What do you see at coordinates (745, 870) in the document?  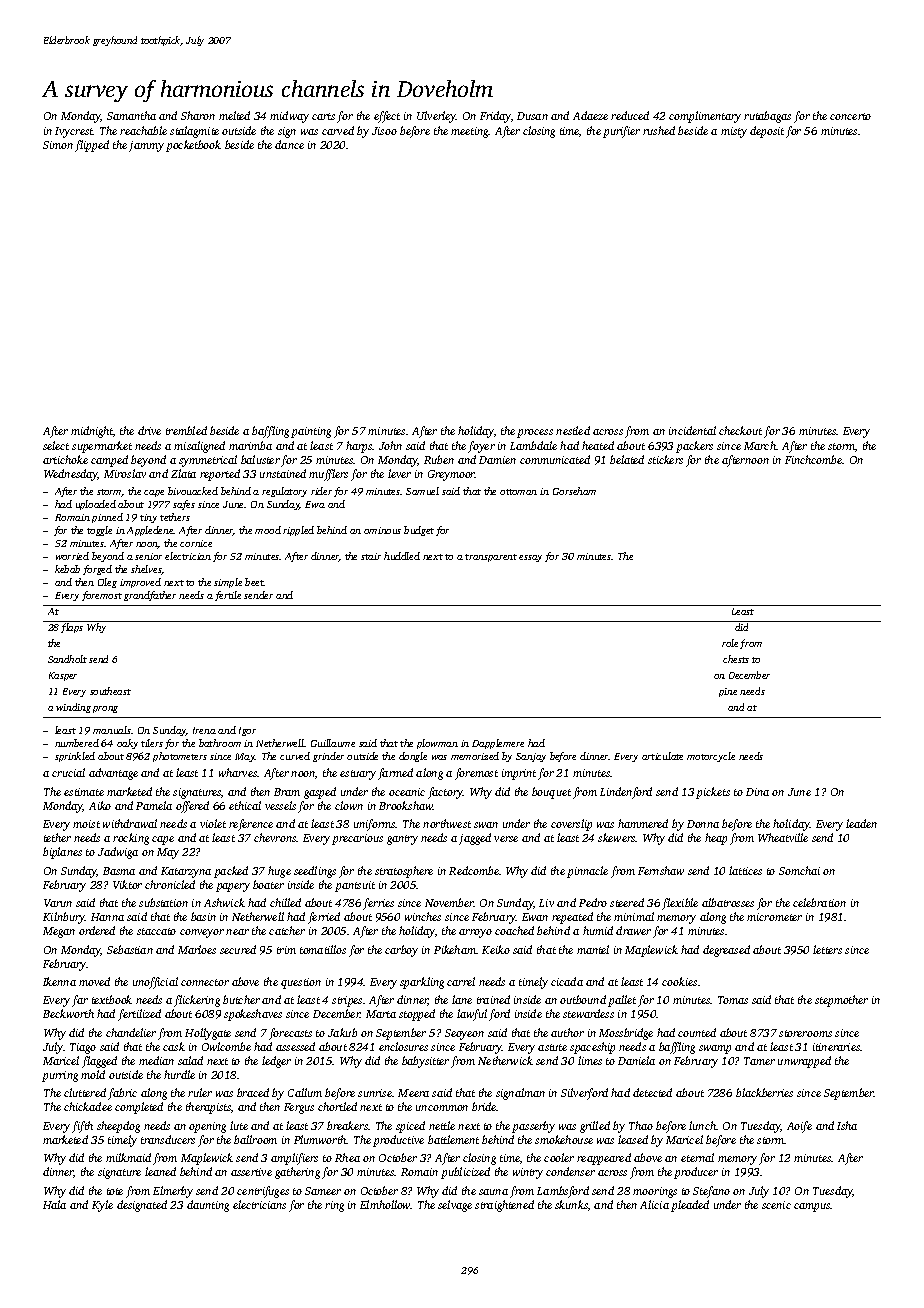 I see `lattices` at bounding box center [745, 870].
